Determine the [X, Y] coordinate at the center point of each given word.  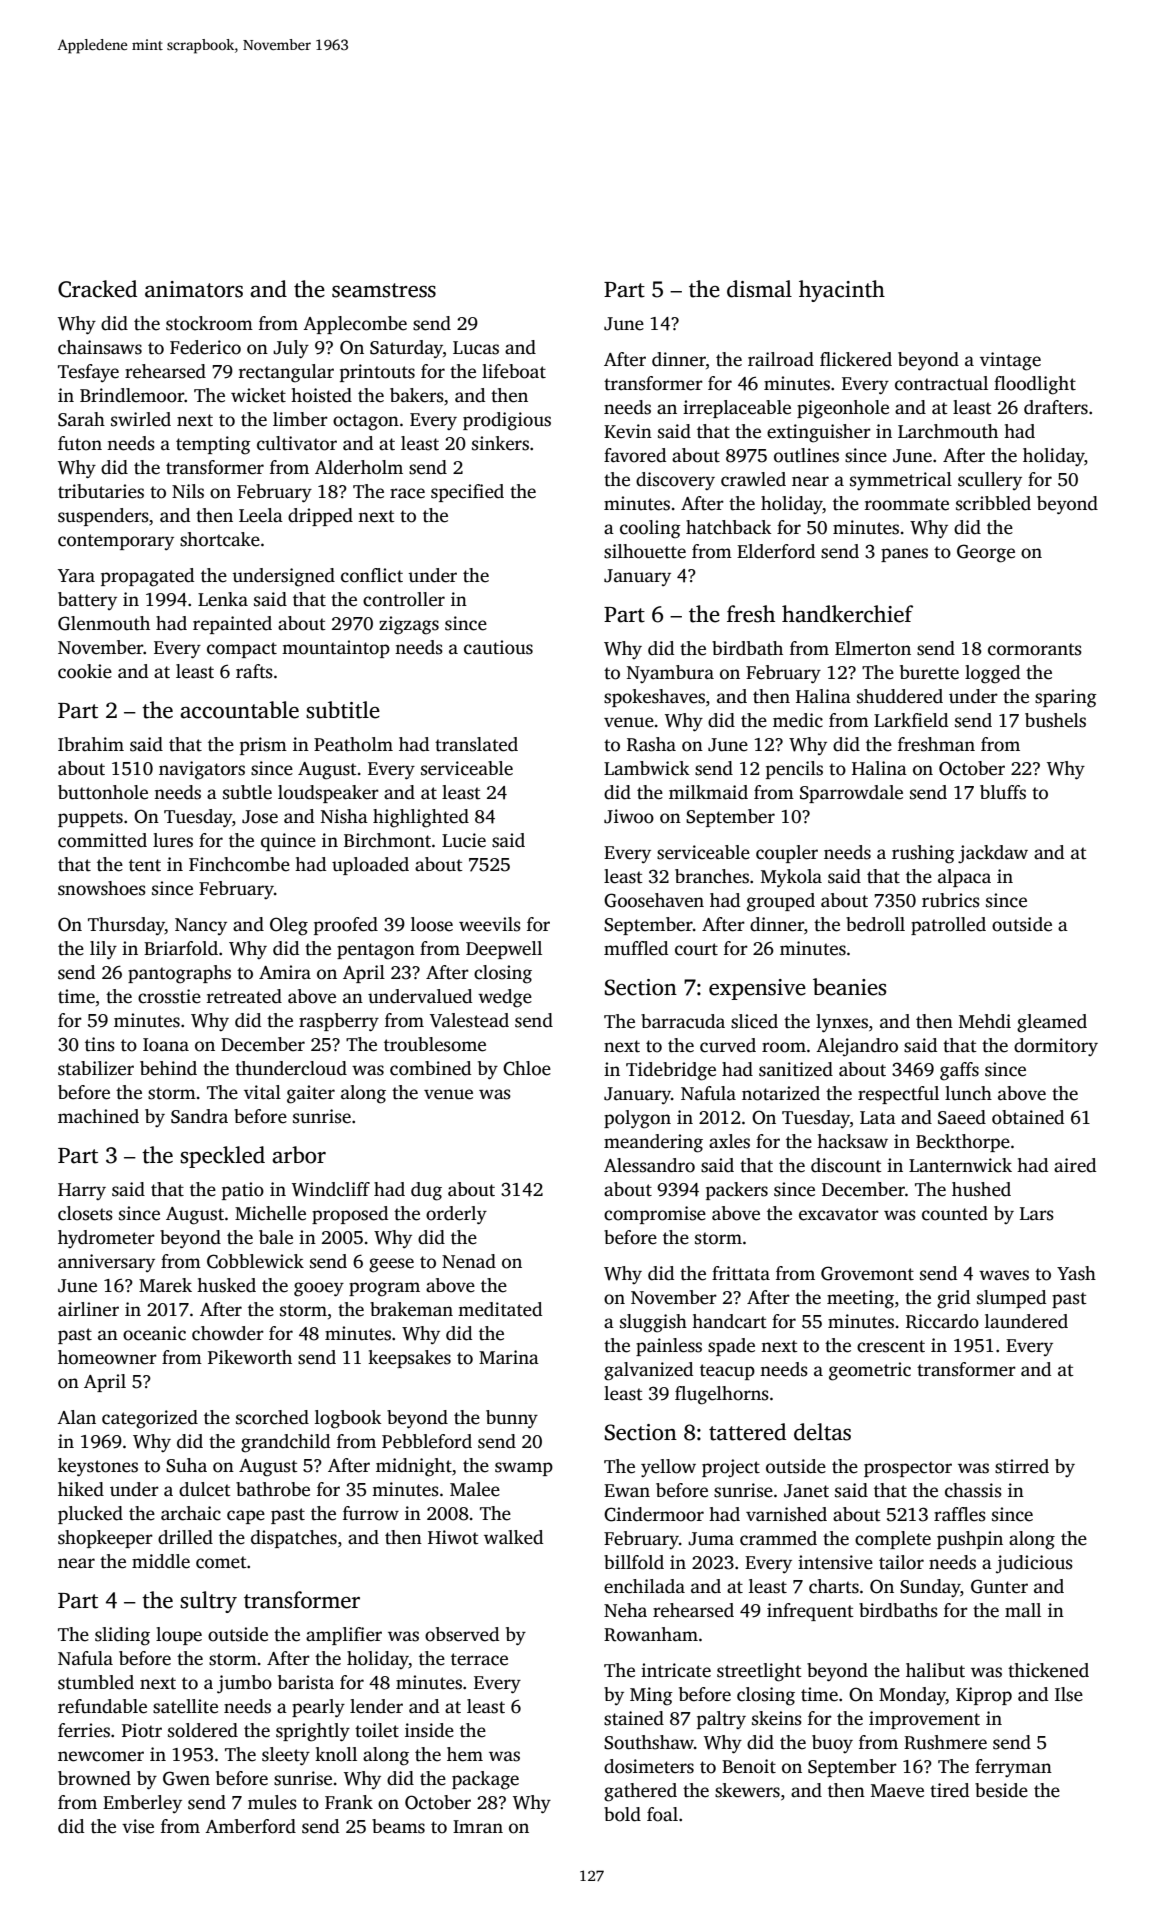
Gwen [186, 1778]
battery [87, 601]
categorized [150, 1419]
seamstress [384, 290]
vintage [1010, 361]
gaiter [311, 1094]
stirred [1022, 1466]
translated [476, 744]
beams [398, 1826]
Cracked [97, 289]
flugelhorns [722, 1395]
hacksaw [852, 1141]
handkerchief [847, 614]
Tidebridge [671, 1071]
